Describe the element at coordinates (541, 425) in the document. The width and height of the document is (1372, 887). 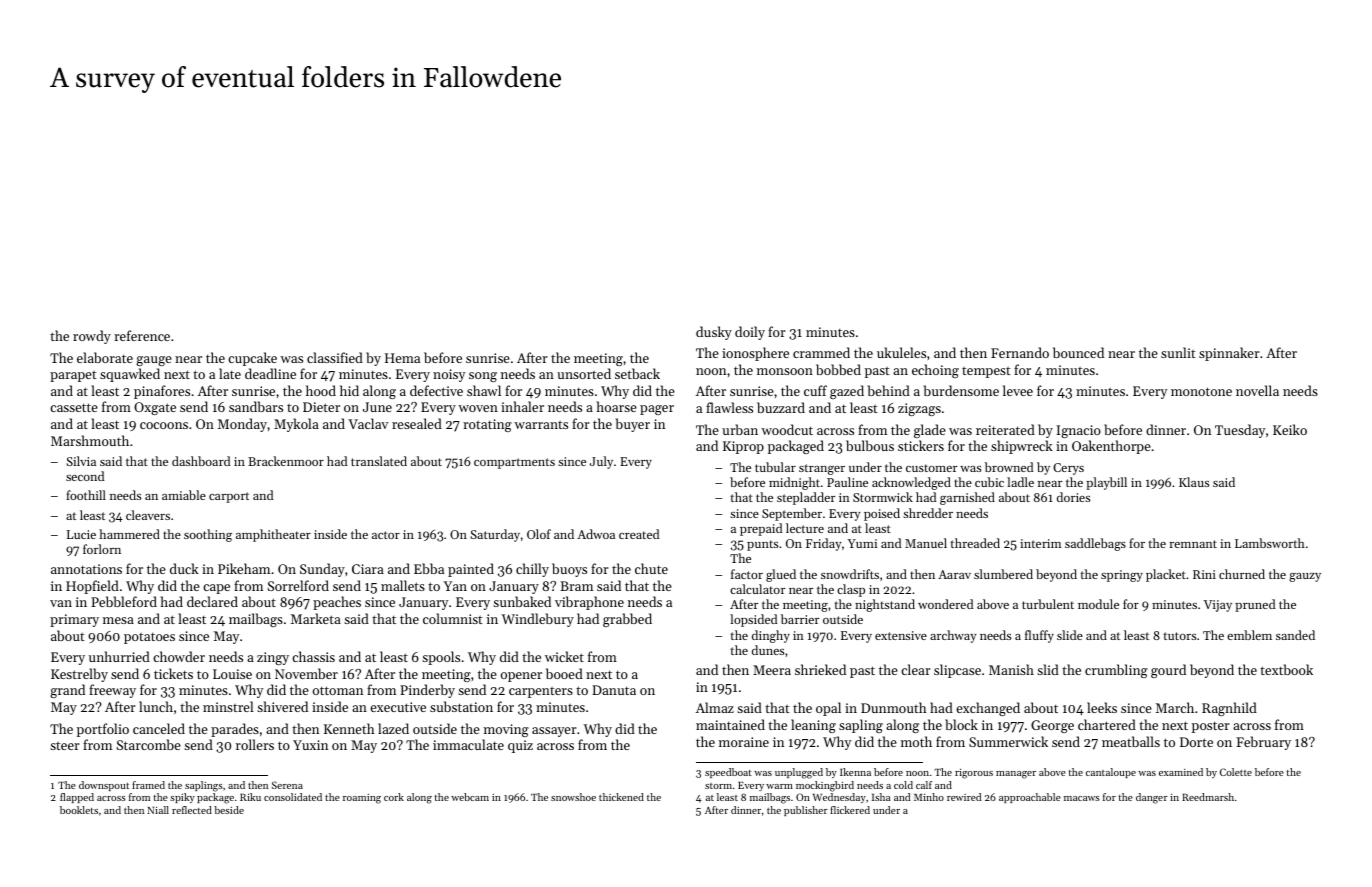
I see `warrants` at that location.
